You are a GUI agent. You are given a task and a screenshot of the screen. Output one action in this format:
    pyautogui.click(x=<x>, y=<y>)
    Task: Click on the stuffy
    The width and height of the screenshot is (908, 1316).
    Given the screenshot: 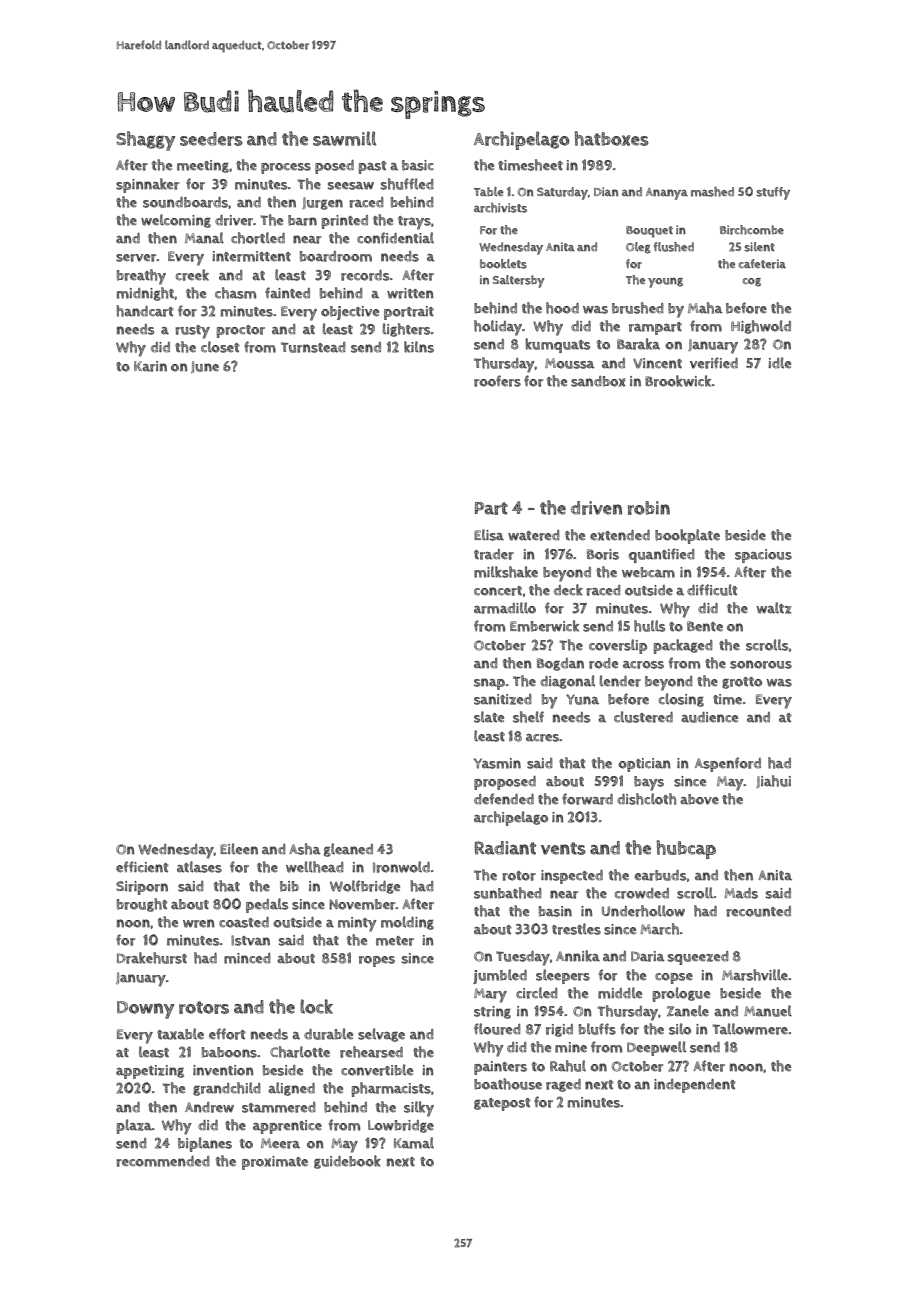 What is the action you would take?
    pyautogui.click(x=773, y=193)
